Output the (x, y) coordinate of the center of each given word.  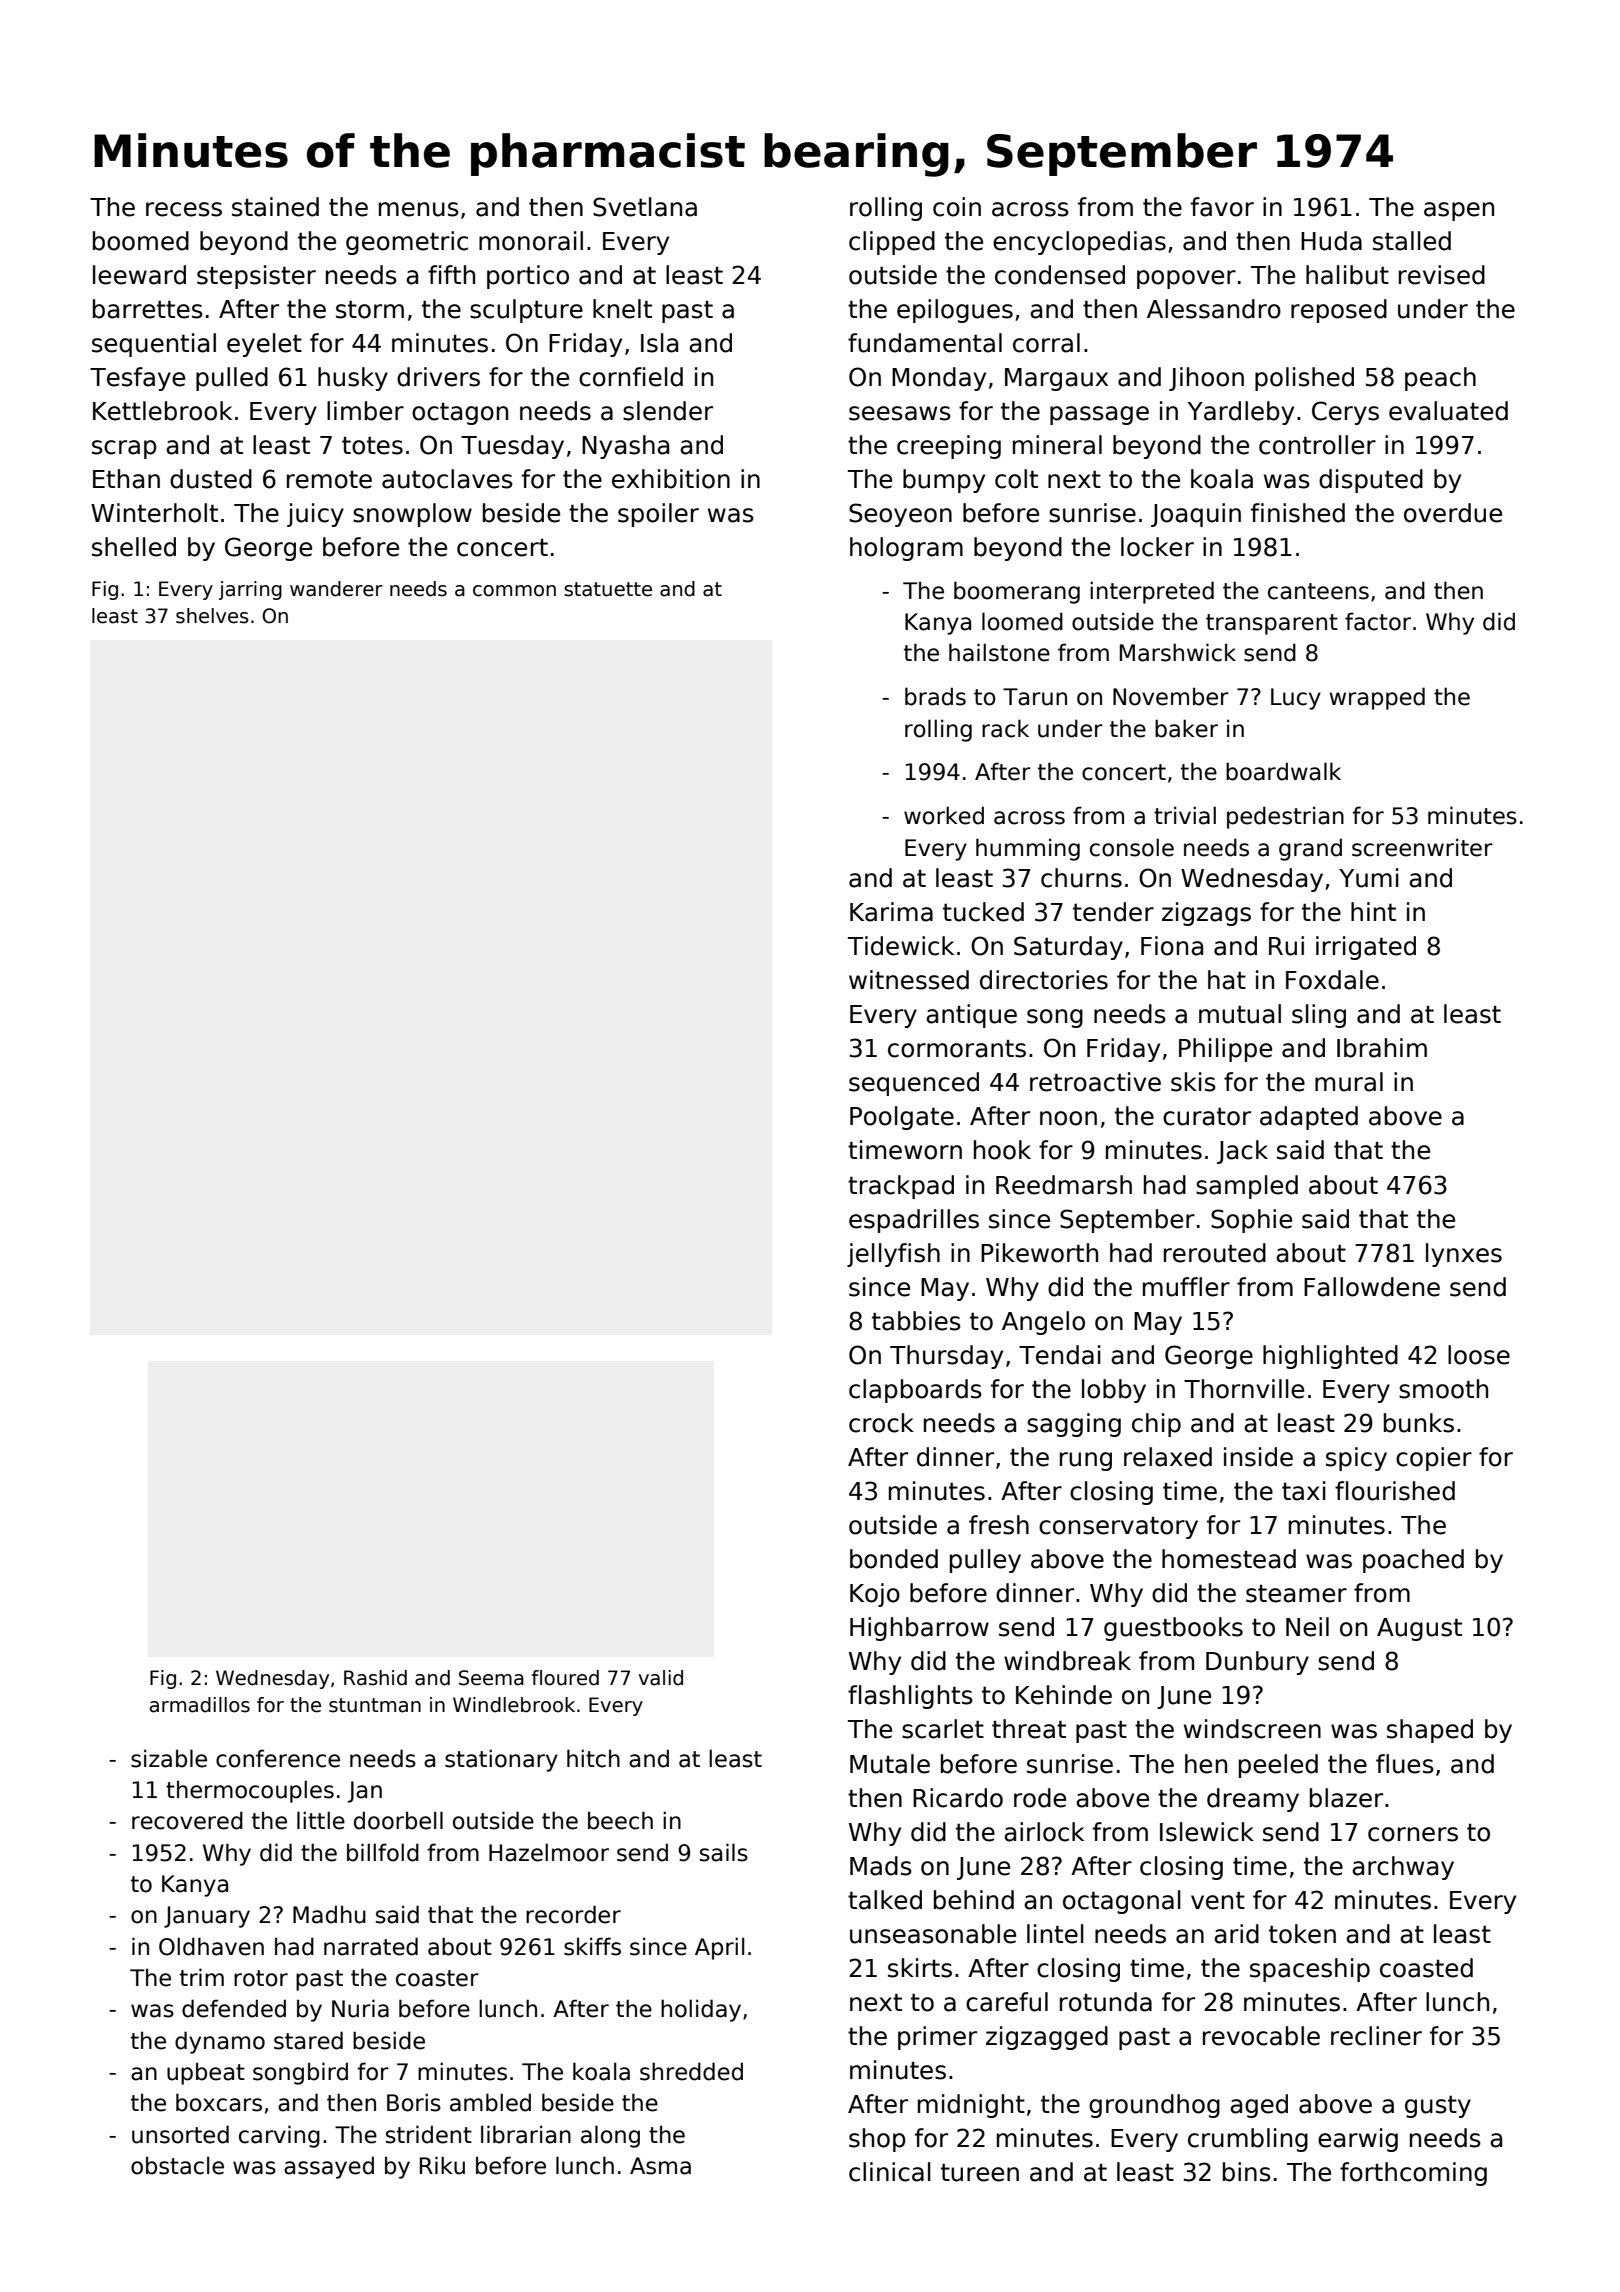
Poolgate (902, 1118)
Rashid (375, 1678)
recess (184, 209)
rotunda (1106, 2002)
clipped (892, 243)
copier (1434, 1459)
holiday (701, 2010)
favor (1222, 207)
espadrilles (914, 1221)
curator (1207, 1116)
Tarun (1035, 697)
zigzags (1206, 914)
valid (660, 1678)
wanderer (336, 589)
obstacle (177, 2165)
